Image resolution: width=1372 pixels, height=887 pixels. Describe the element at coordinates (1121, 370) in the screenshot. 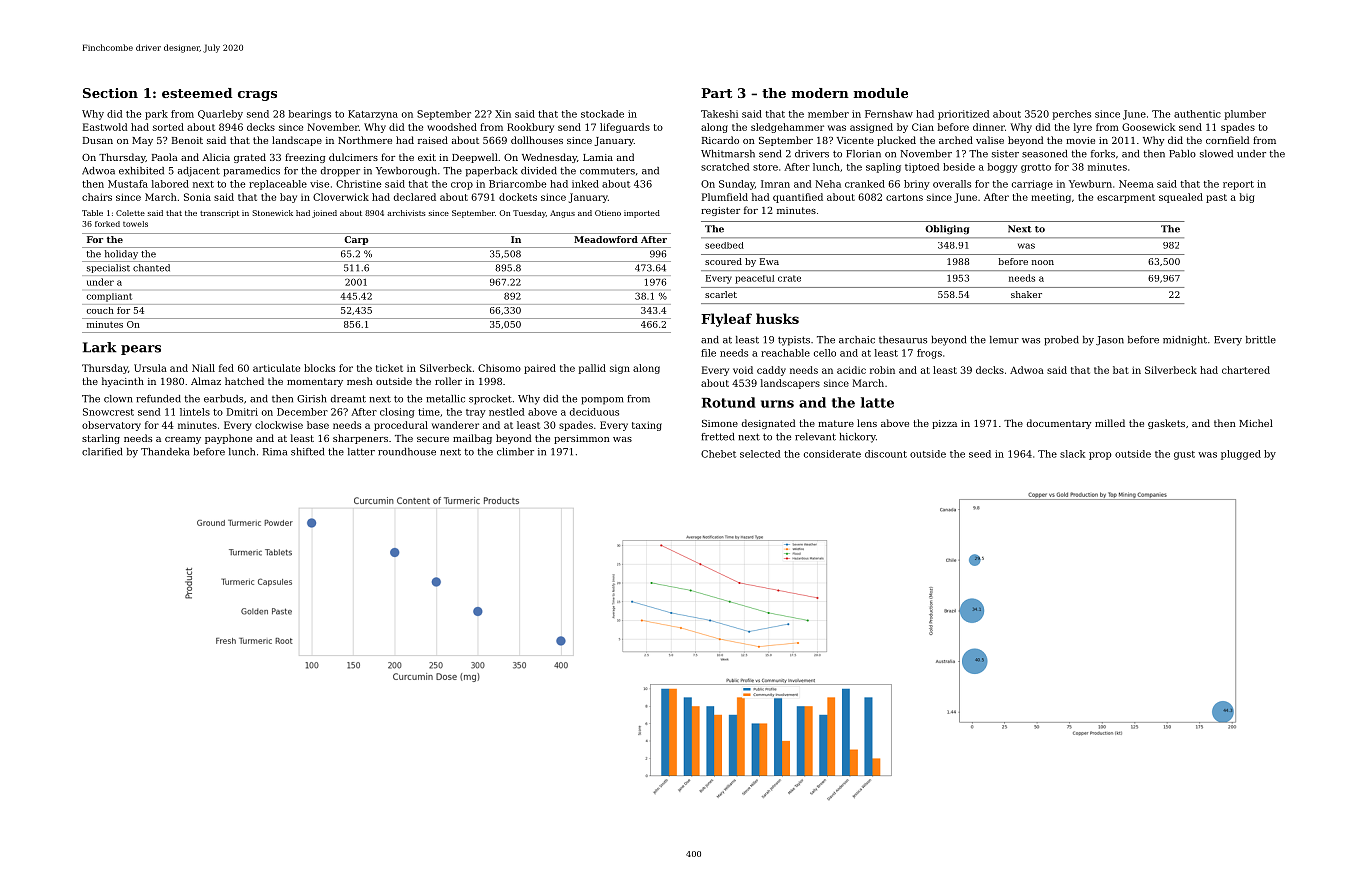

I see `bat` at that location.
